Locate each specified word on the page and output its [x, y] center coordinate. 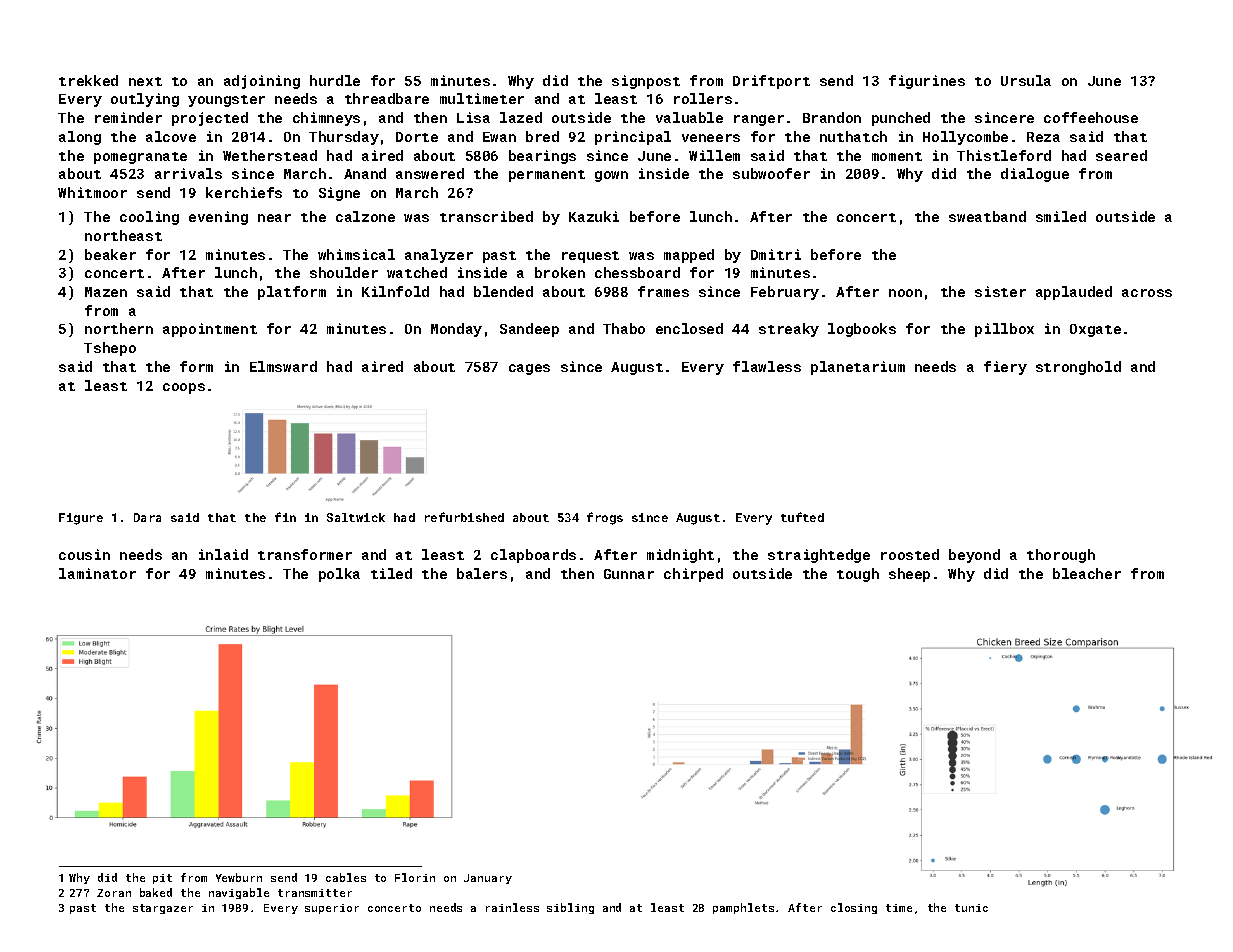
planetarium [858, 368]
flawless [767, 366]
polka [339, 575]
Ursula [1026, 80]
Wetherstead [270, 155]
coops [184, 388]
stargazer [163, 909]
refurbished [464, 517]
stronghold [1078, 368]
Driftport [771, 82]
